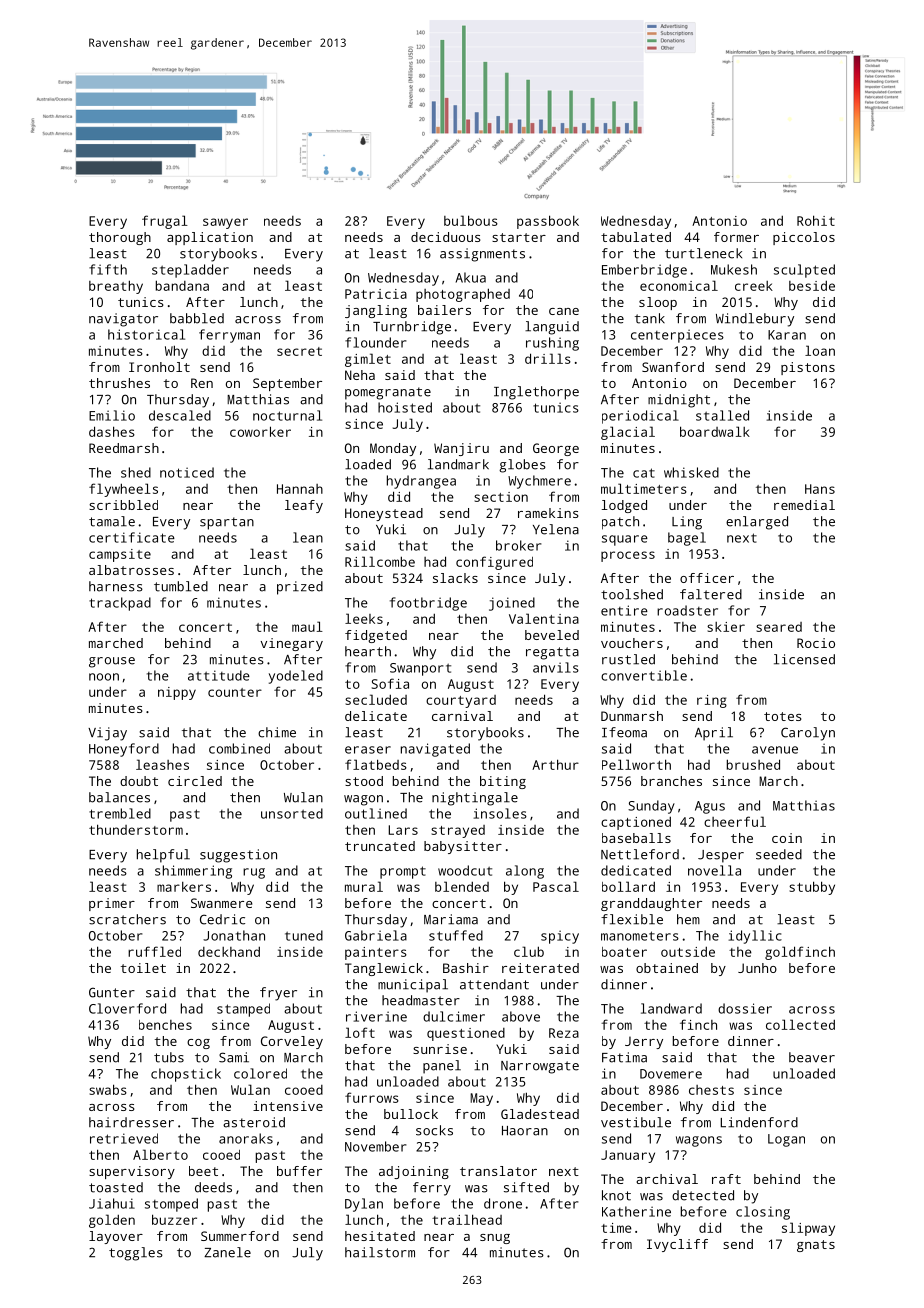 The image size is (924, 1308). Describe the element at coordinates (104, 677) in the screenshot. I see `noon` at that location.
